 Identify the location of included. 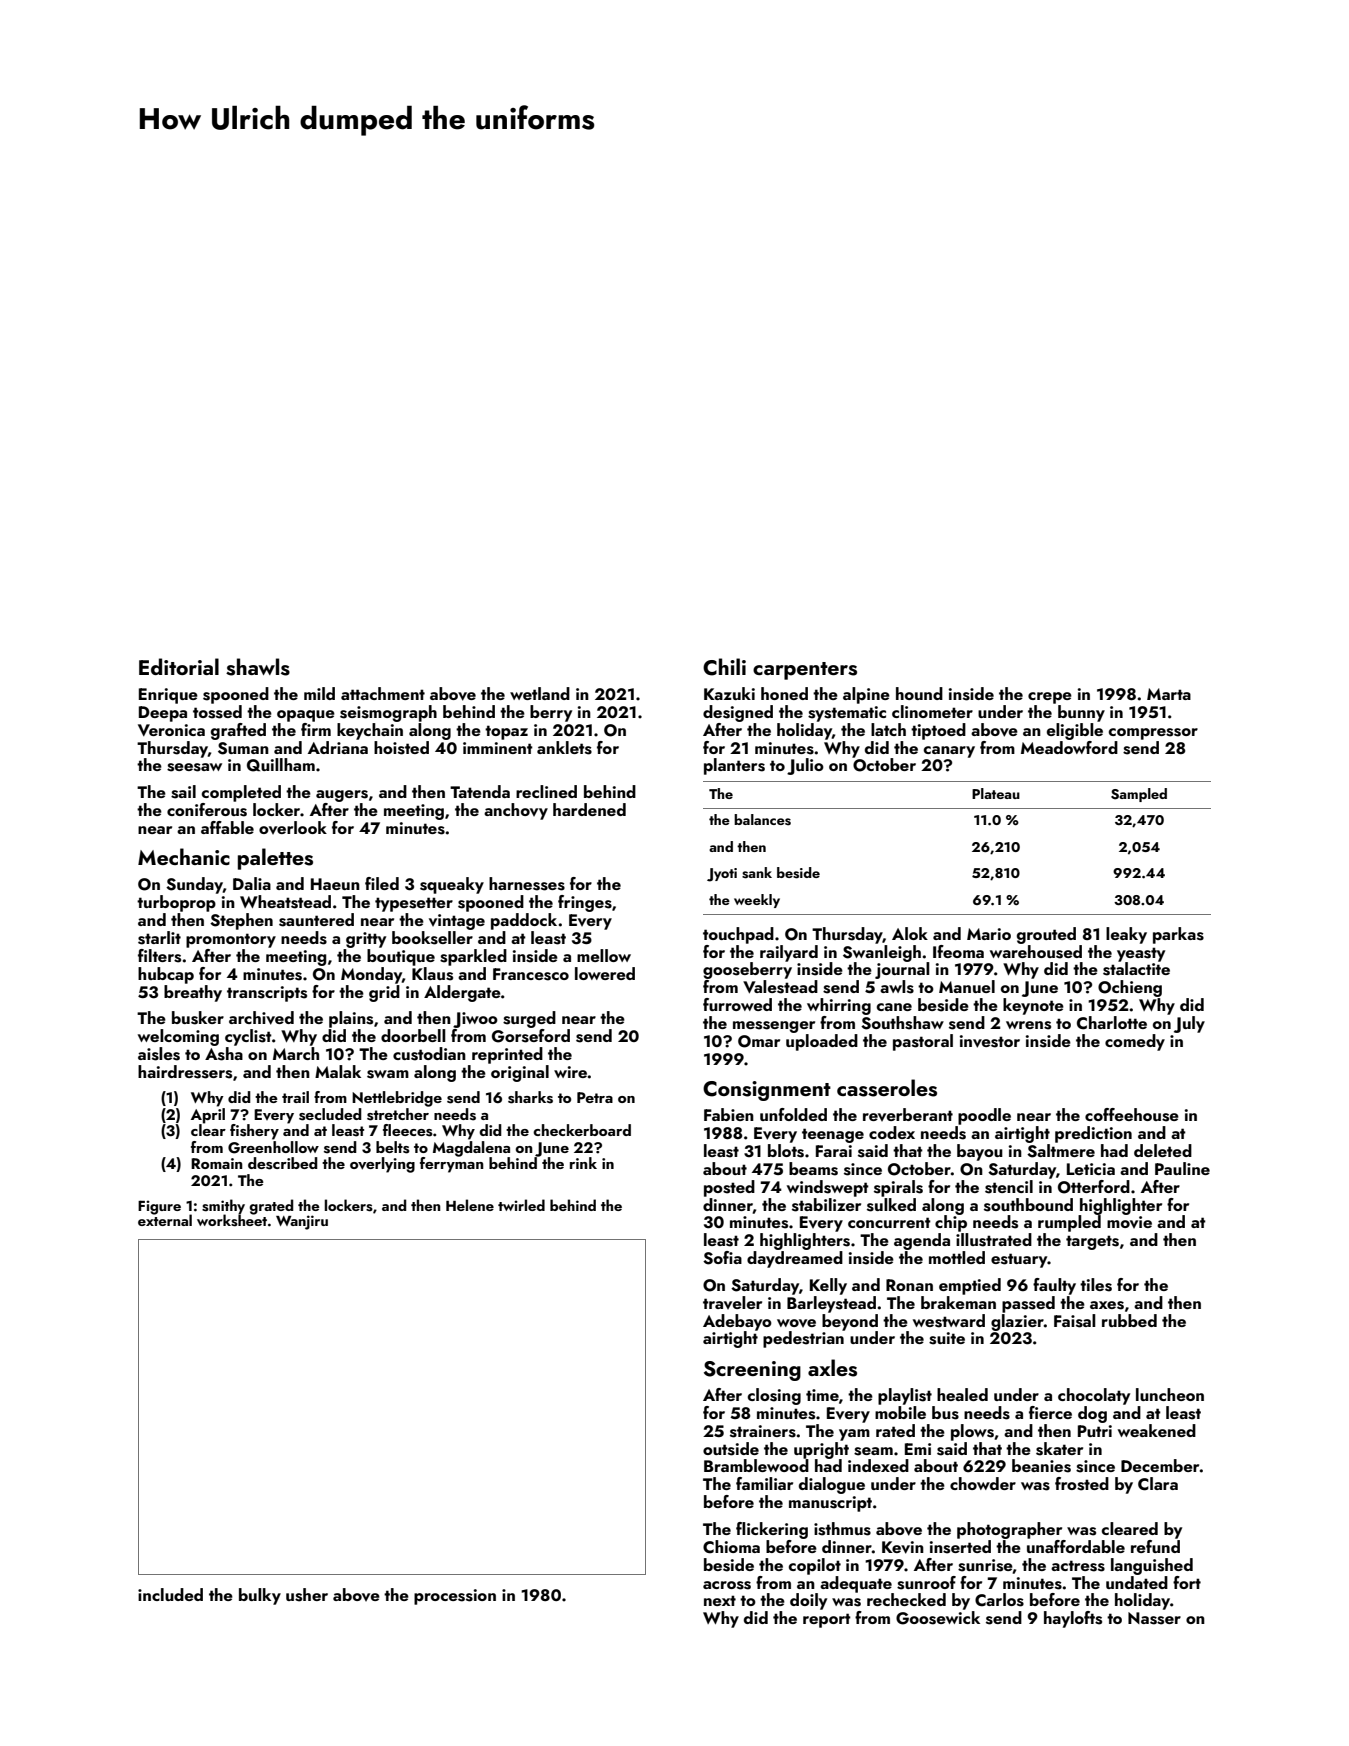
(170, 1594).
